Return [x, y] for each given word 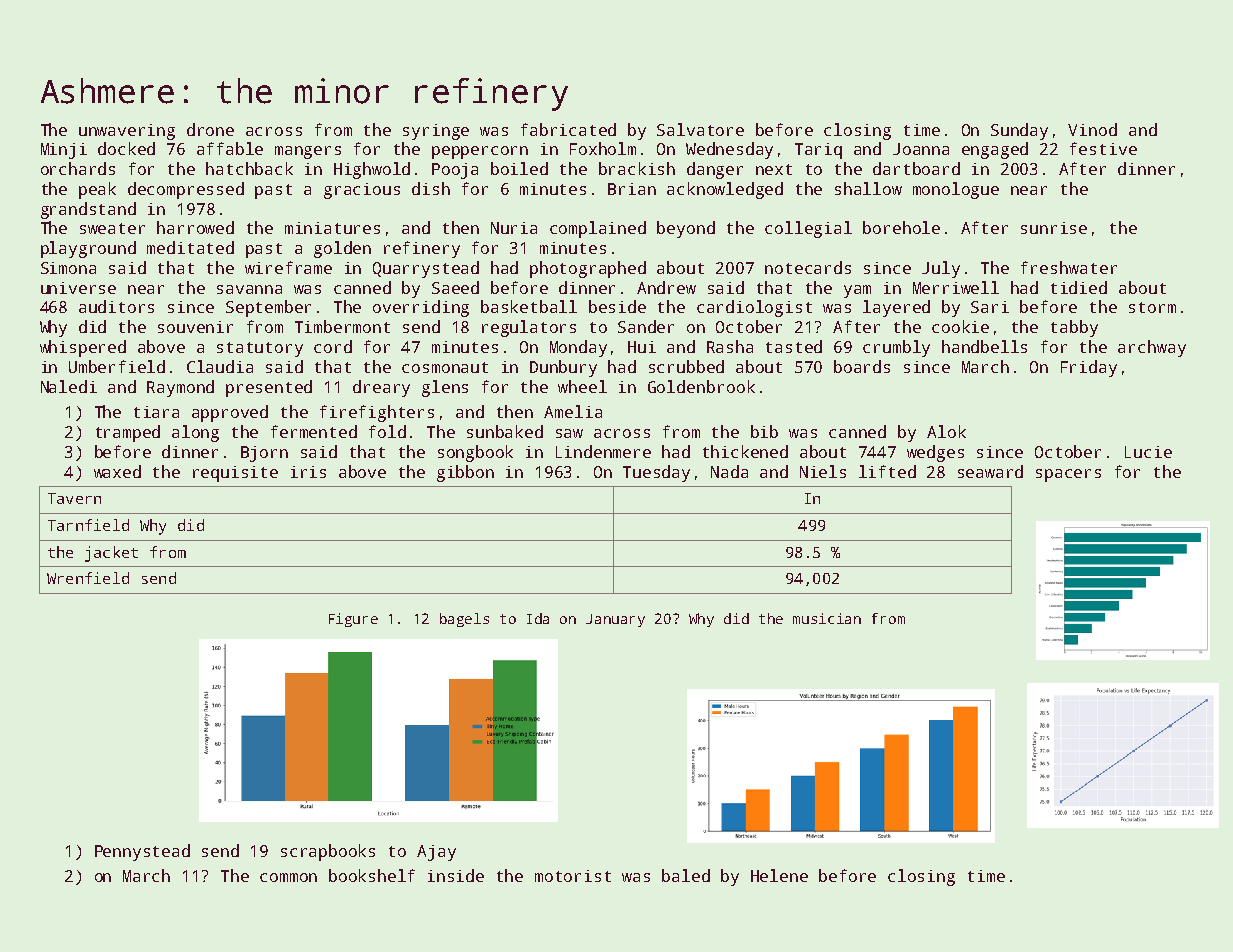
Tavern [74, 498]
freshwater [1069, 267]
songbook [475, 453]
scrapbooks [328, 852]
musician [827, 618]
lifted [887, 471]
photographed [588, 269]
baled [686, 875]
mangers [308, 152]
